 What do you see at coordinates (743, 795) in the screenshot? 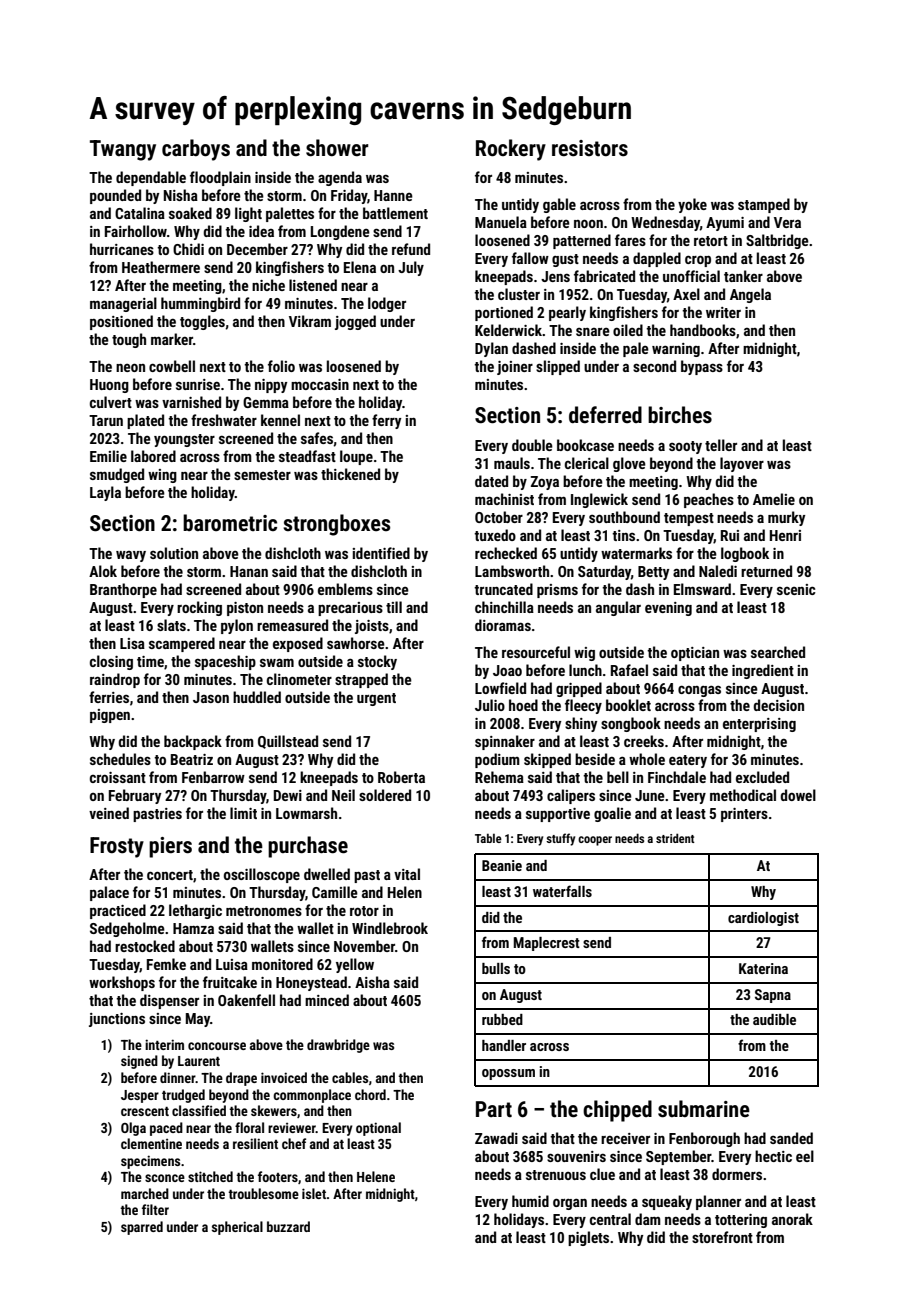
I see `methodical` at bounding box center [743, 795].
